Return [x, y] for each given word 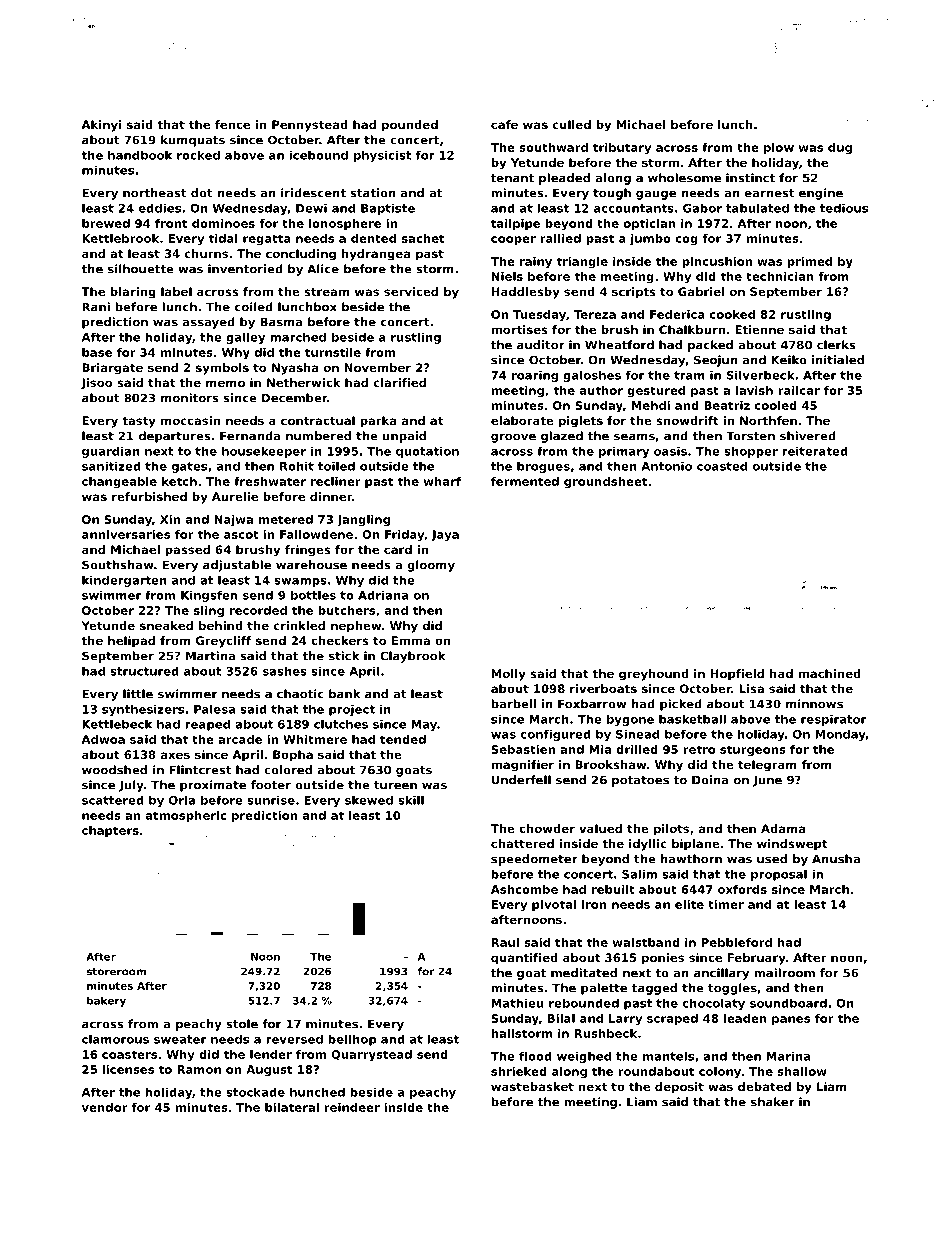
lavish [754, 390]
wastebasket [532, 1086]
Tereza [595, 314]
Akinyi [102, 126]
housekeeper [264, 452]
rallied [560, 238]
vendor [105, 1107]
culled [572, 124]
